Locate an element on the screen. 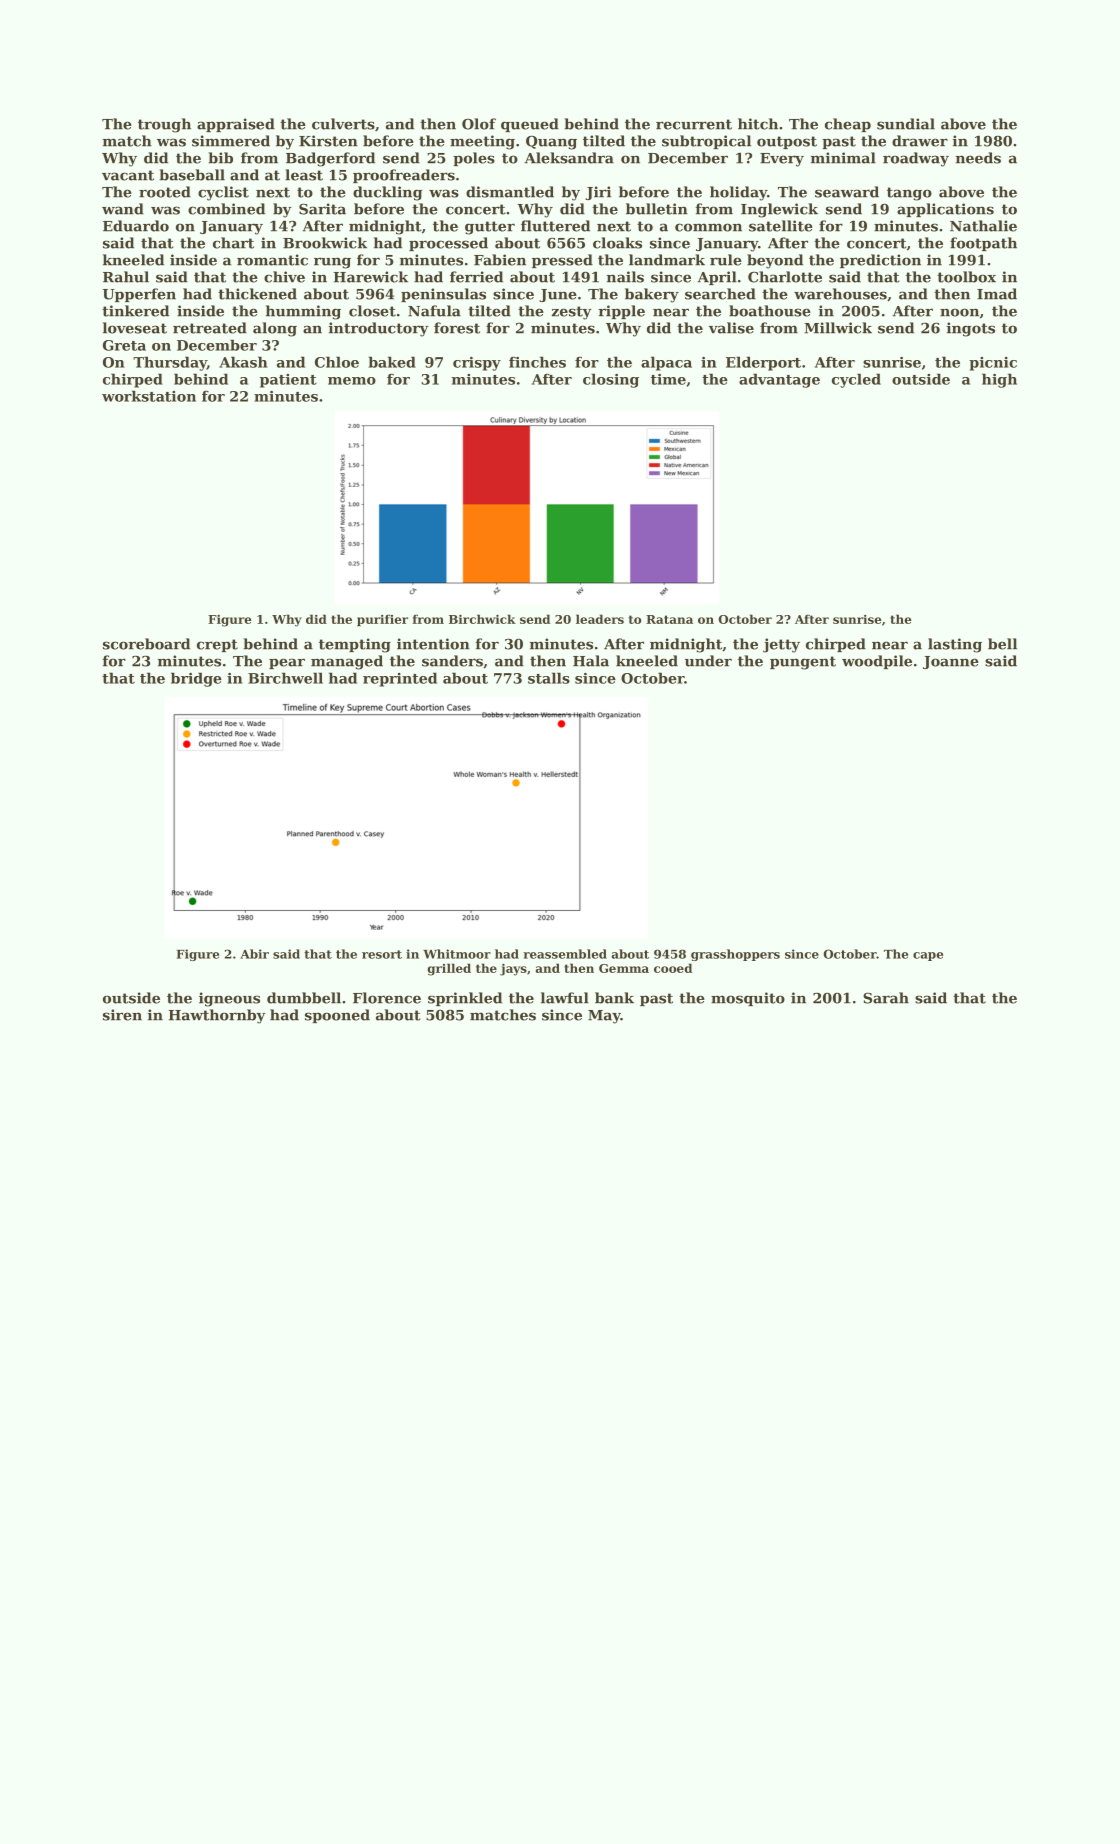  trough is located at coordinates (164, 125).
